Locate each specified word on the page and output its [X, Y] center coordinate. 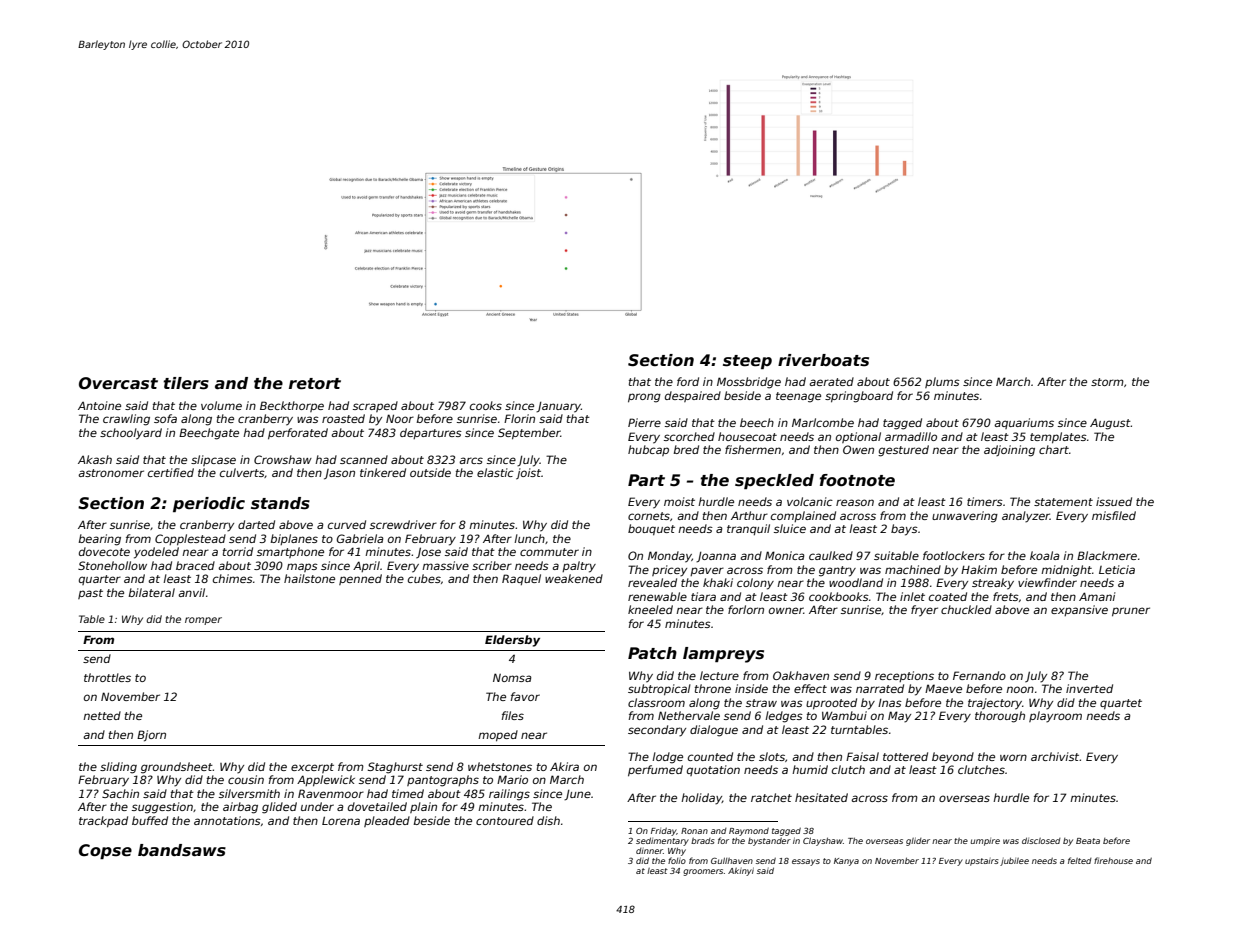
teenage [798, 397]
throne [713, 688]
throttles [107, 677]
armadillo [911, 436]
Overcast [118, 383]
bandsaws [182, 850]
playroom [1055, 717]
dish [548, 820]
